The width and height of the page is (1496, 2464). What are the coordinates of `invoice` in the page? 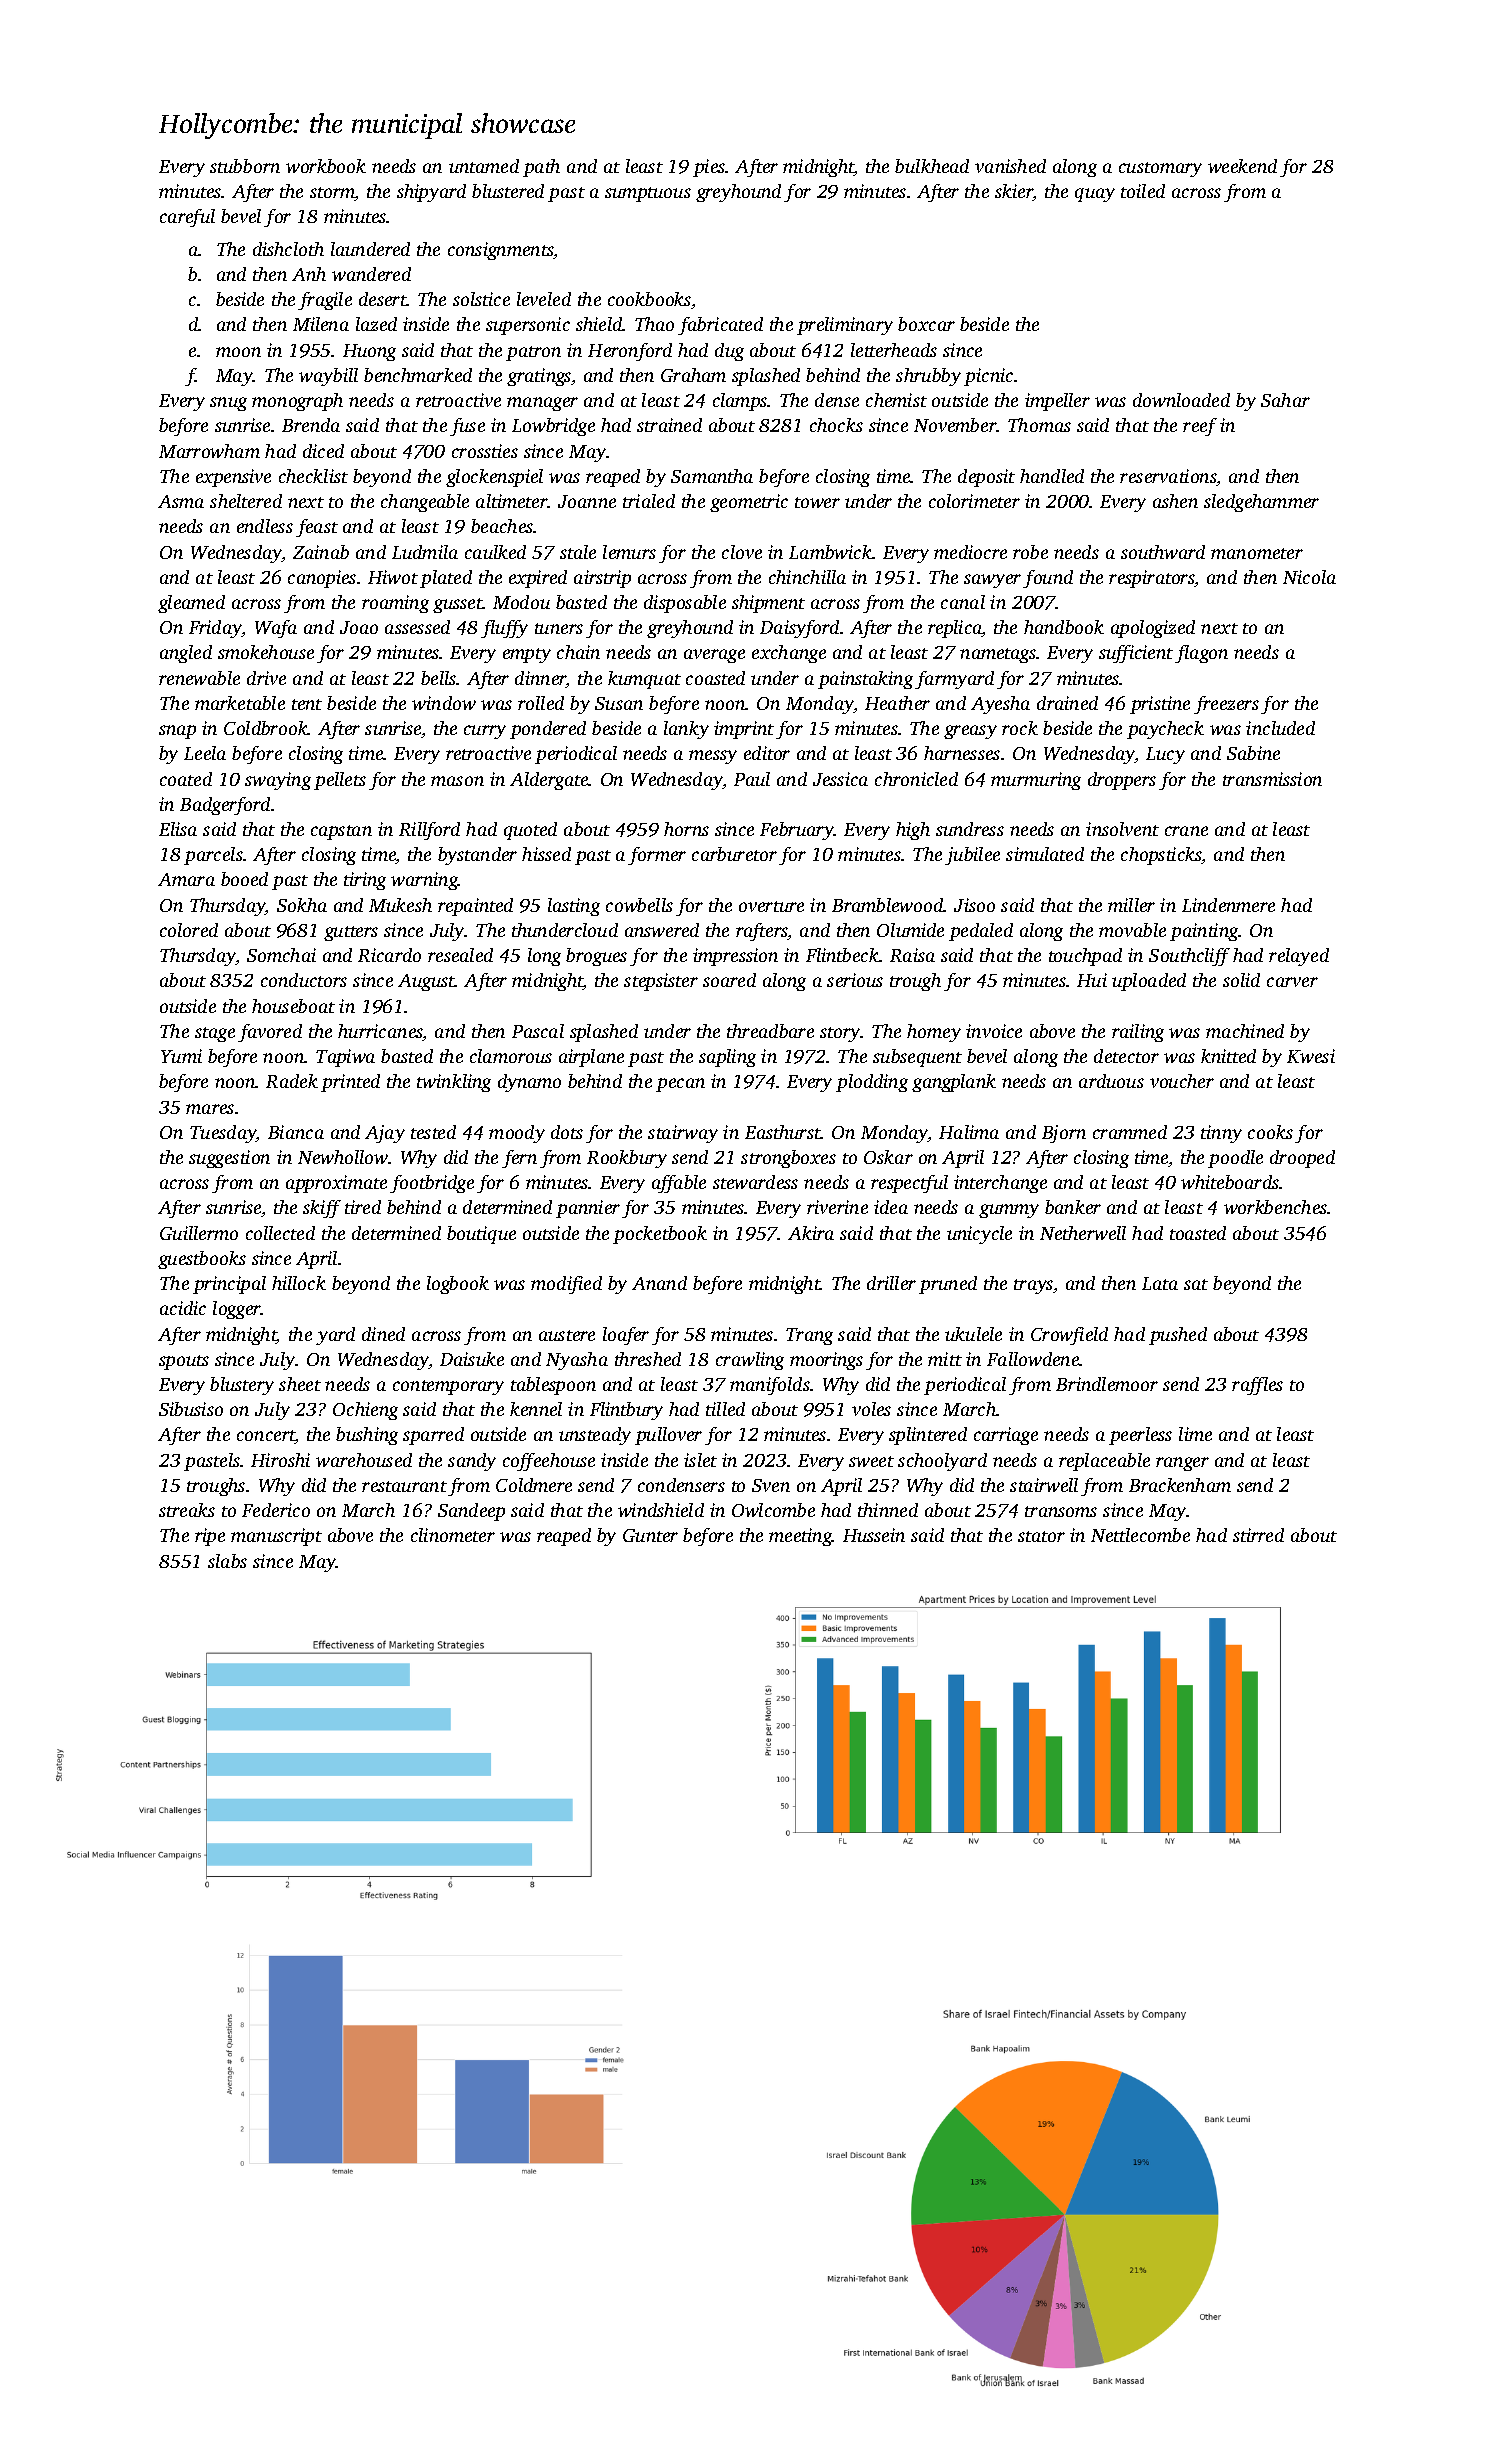 It's located at (994, 1031).
